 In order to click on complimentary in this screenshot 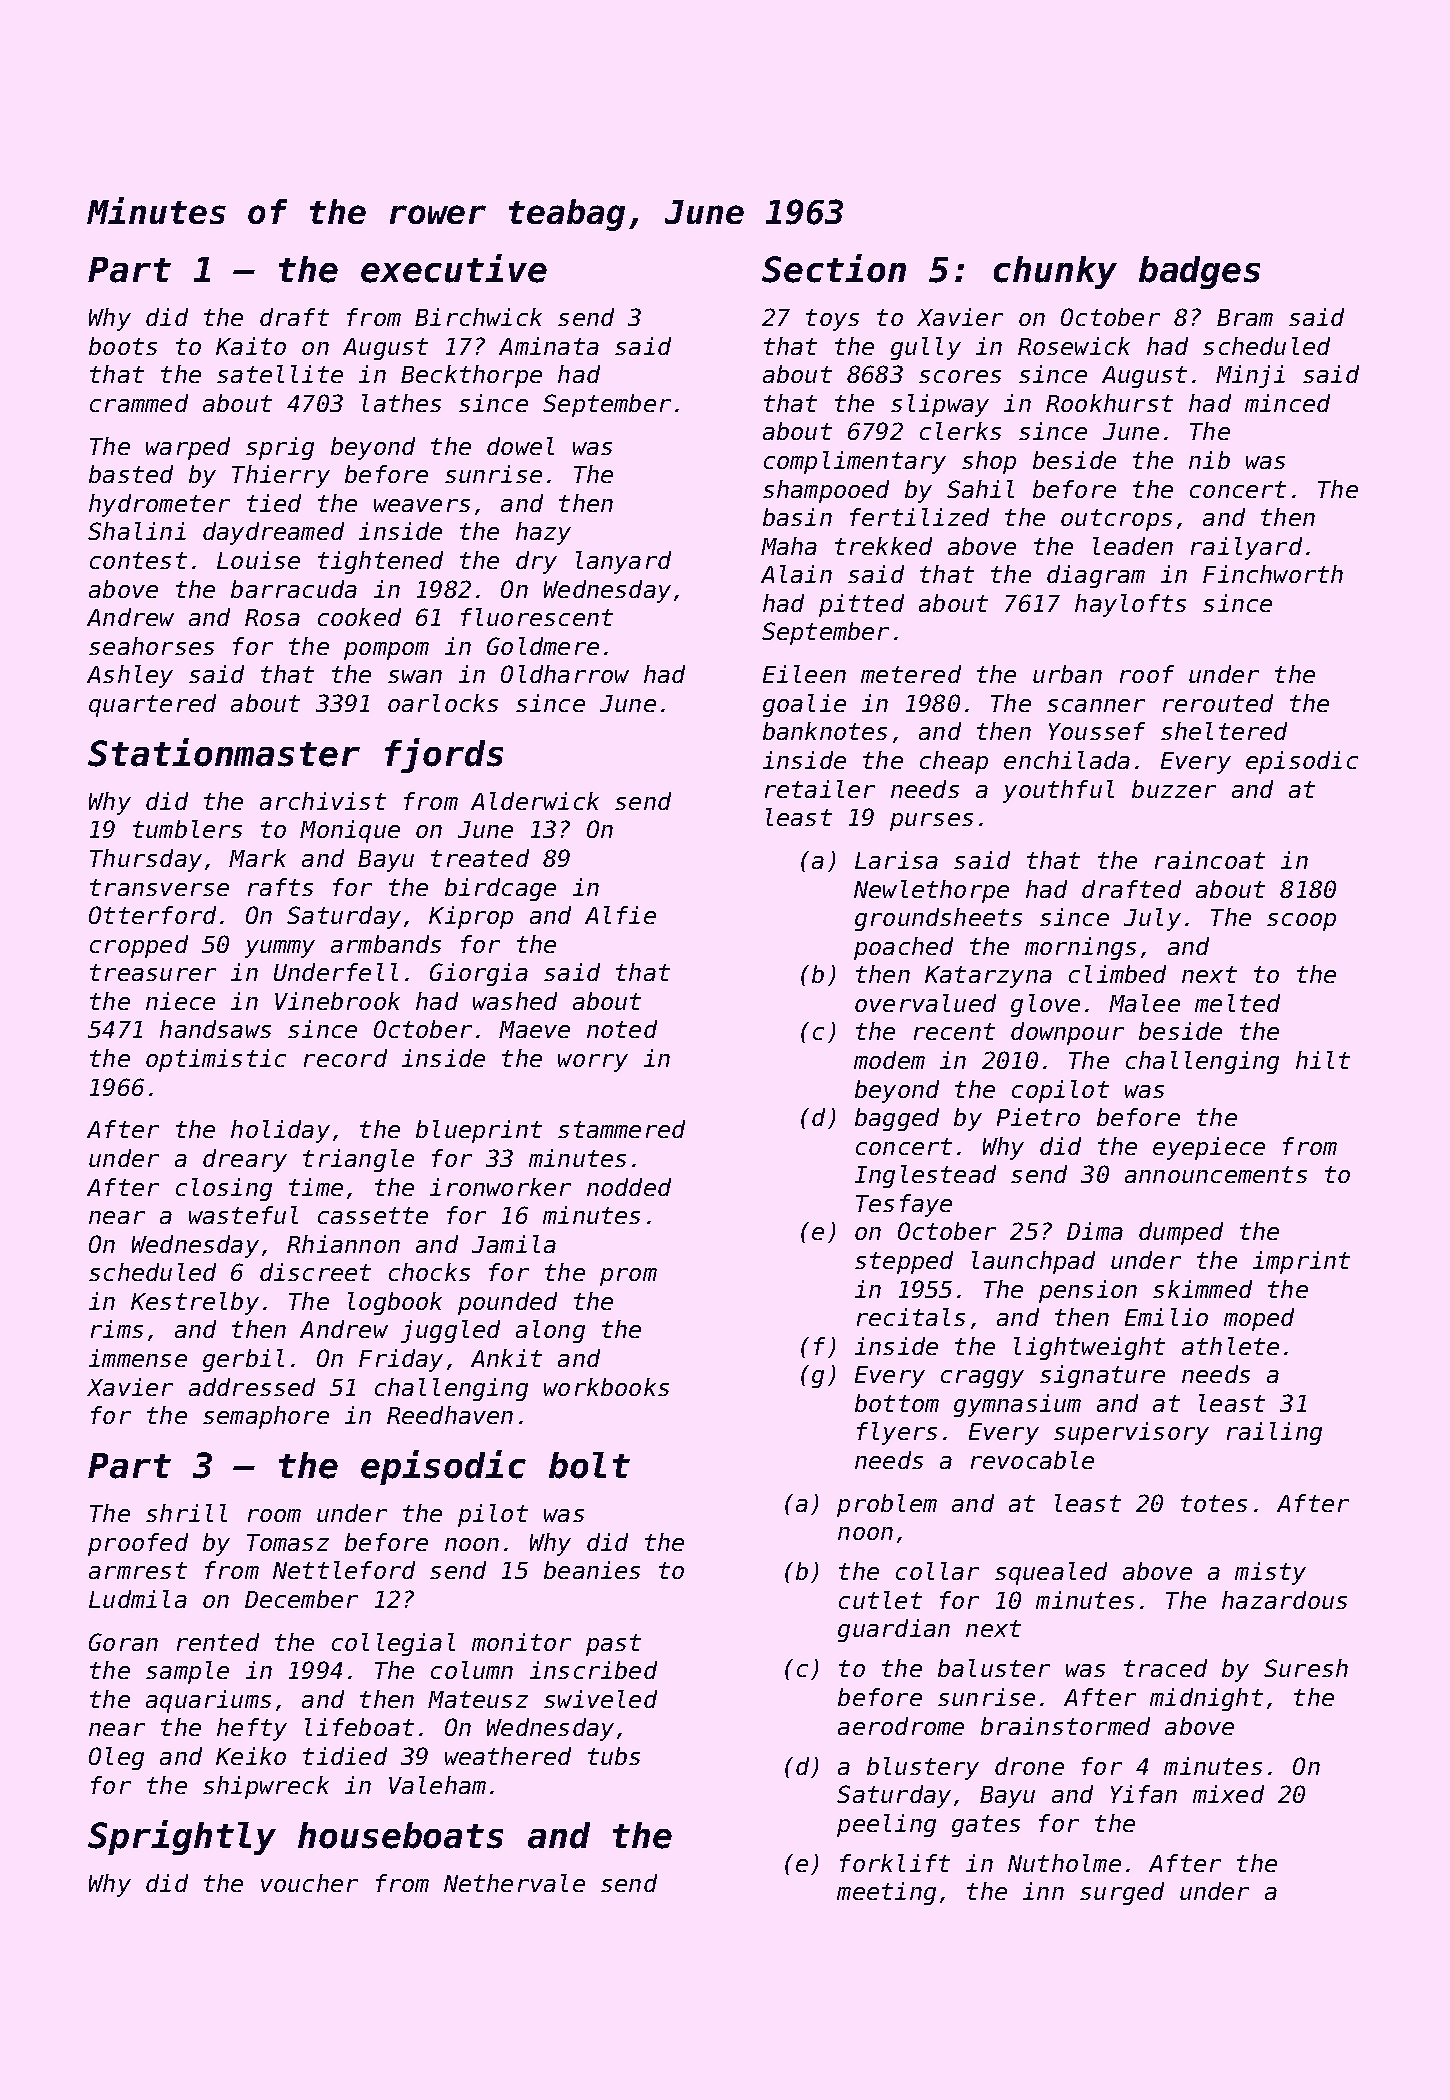, I will do `click(855, 462)`.
